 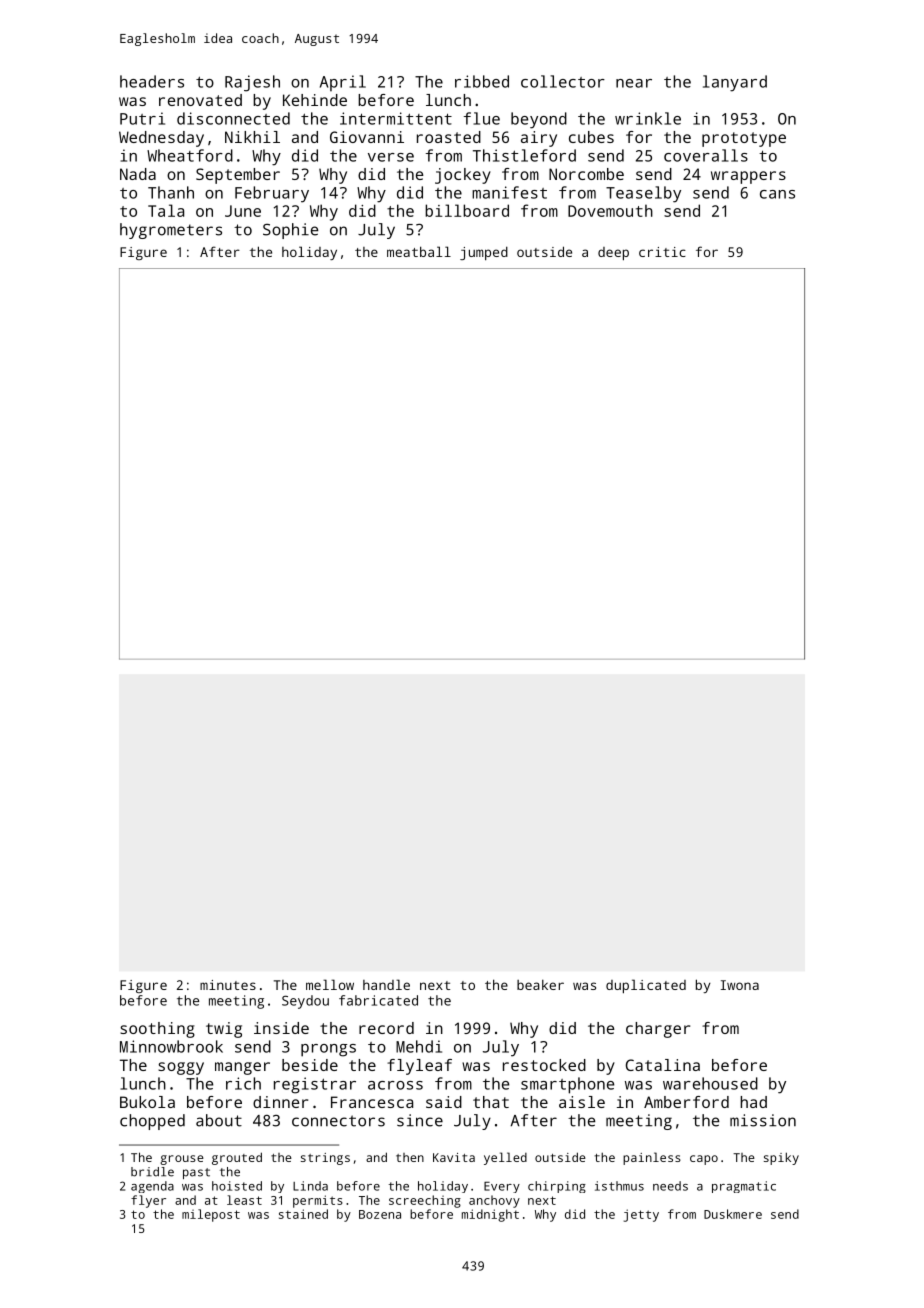 I want to click on Nada, so click(x=138, y=174).
